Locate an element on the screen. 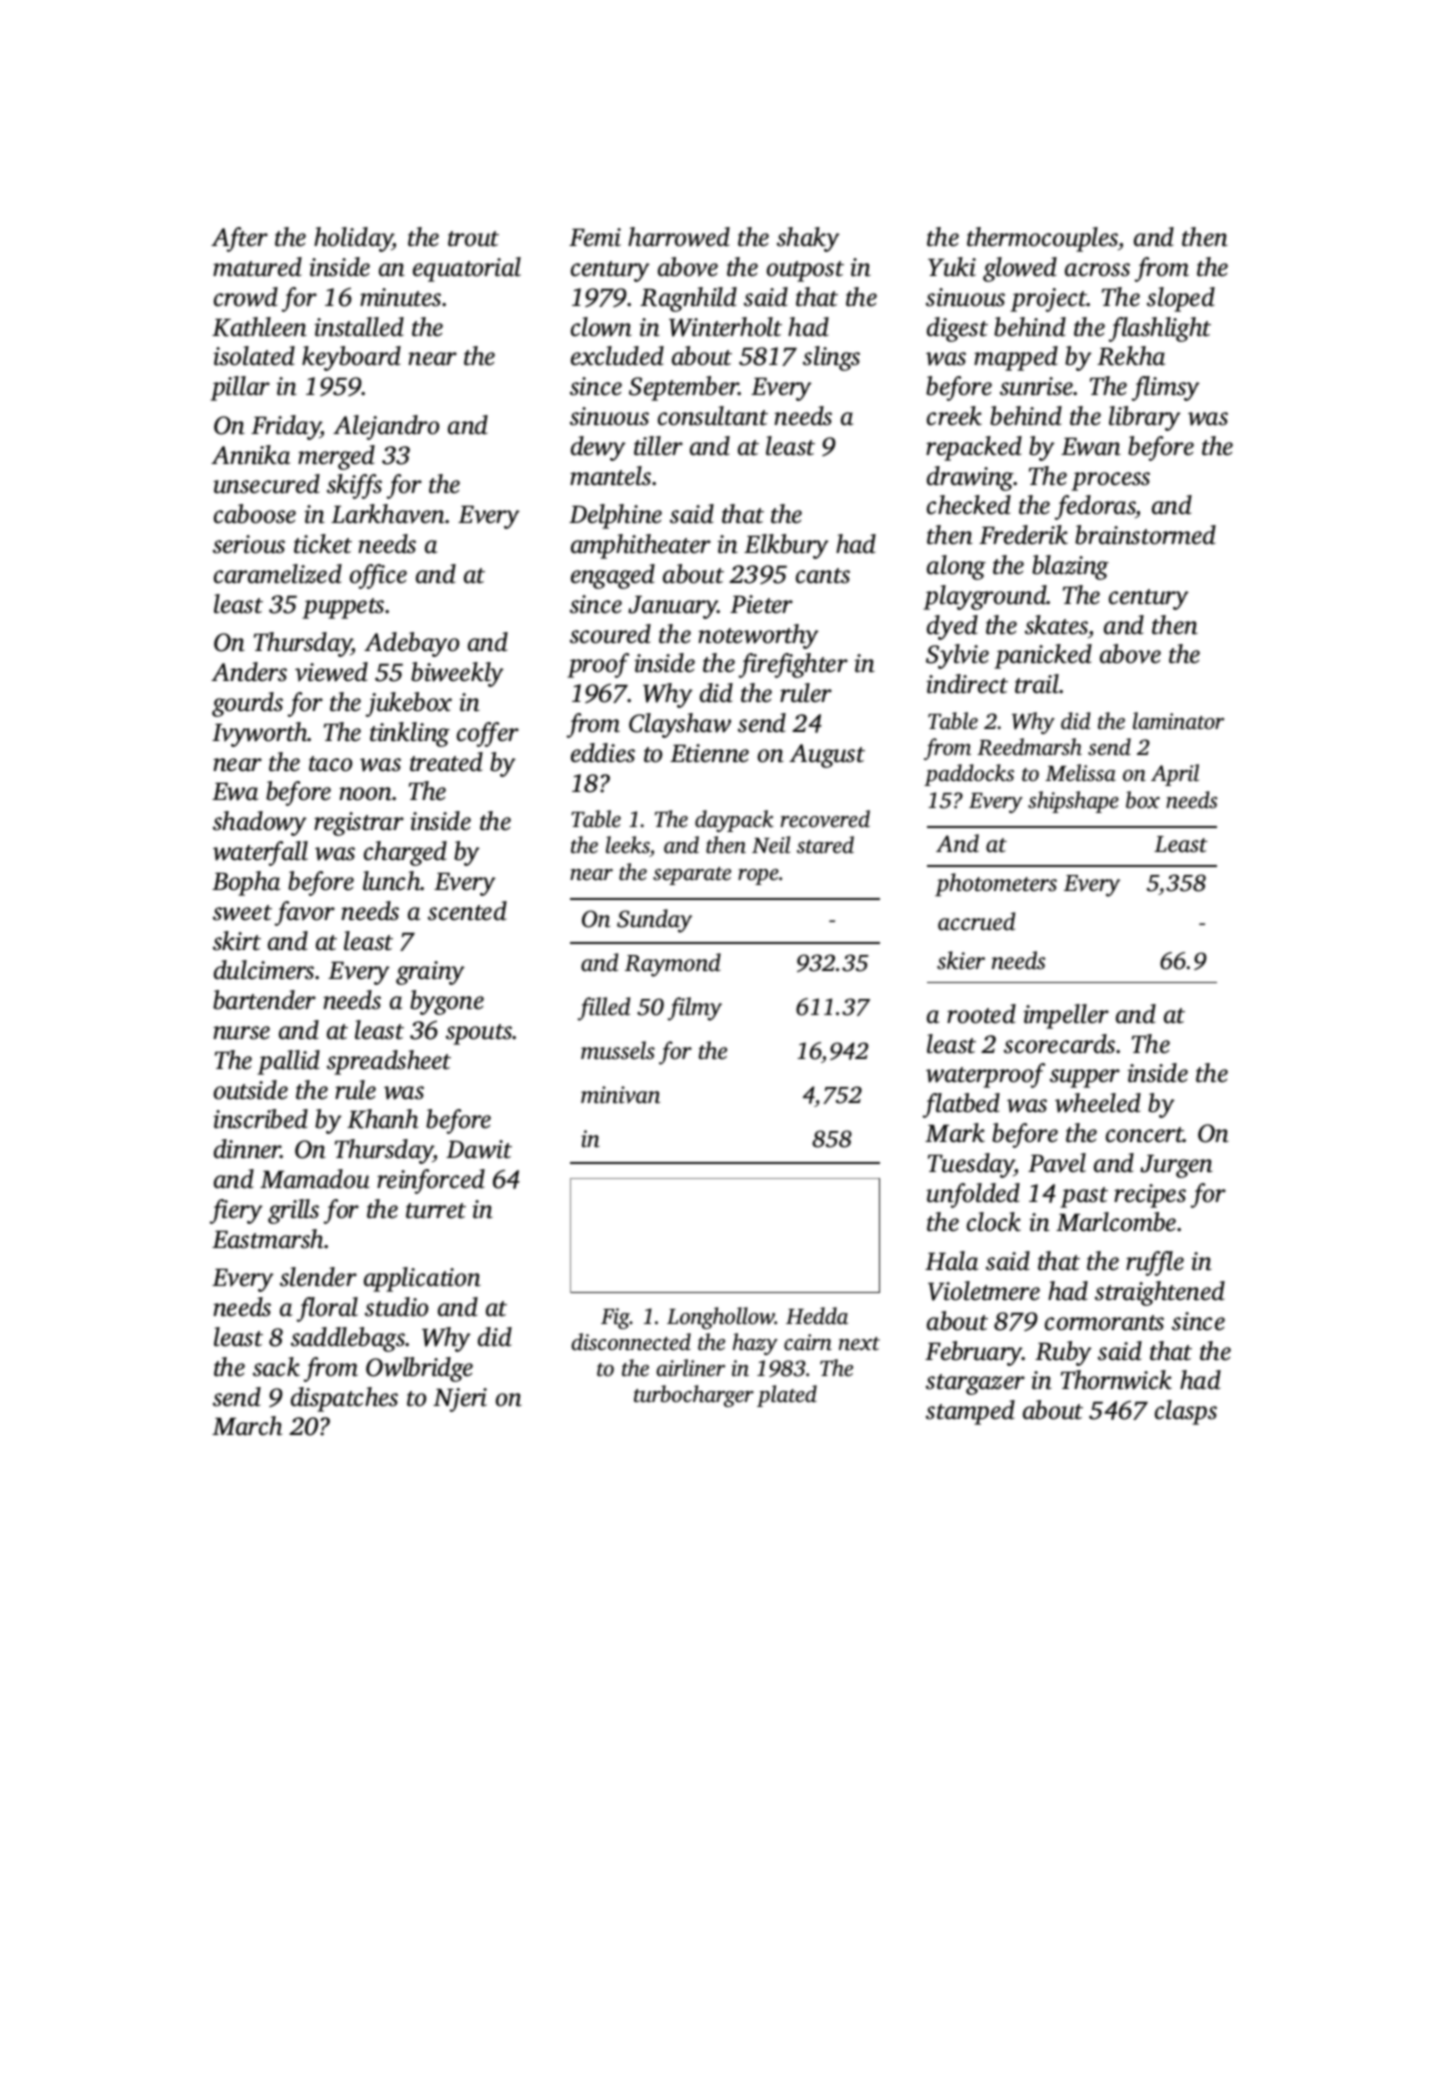 Image resolution: width=1450 pixels, height=2100 pixels. shaky is located at coordinates (808, 239).
